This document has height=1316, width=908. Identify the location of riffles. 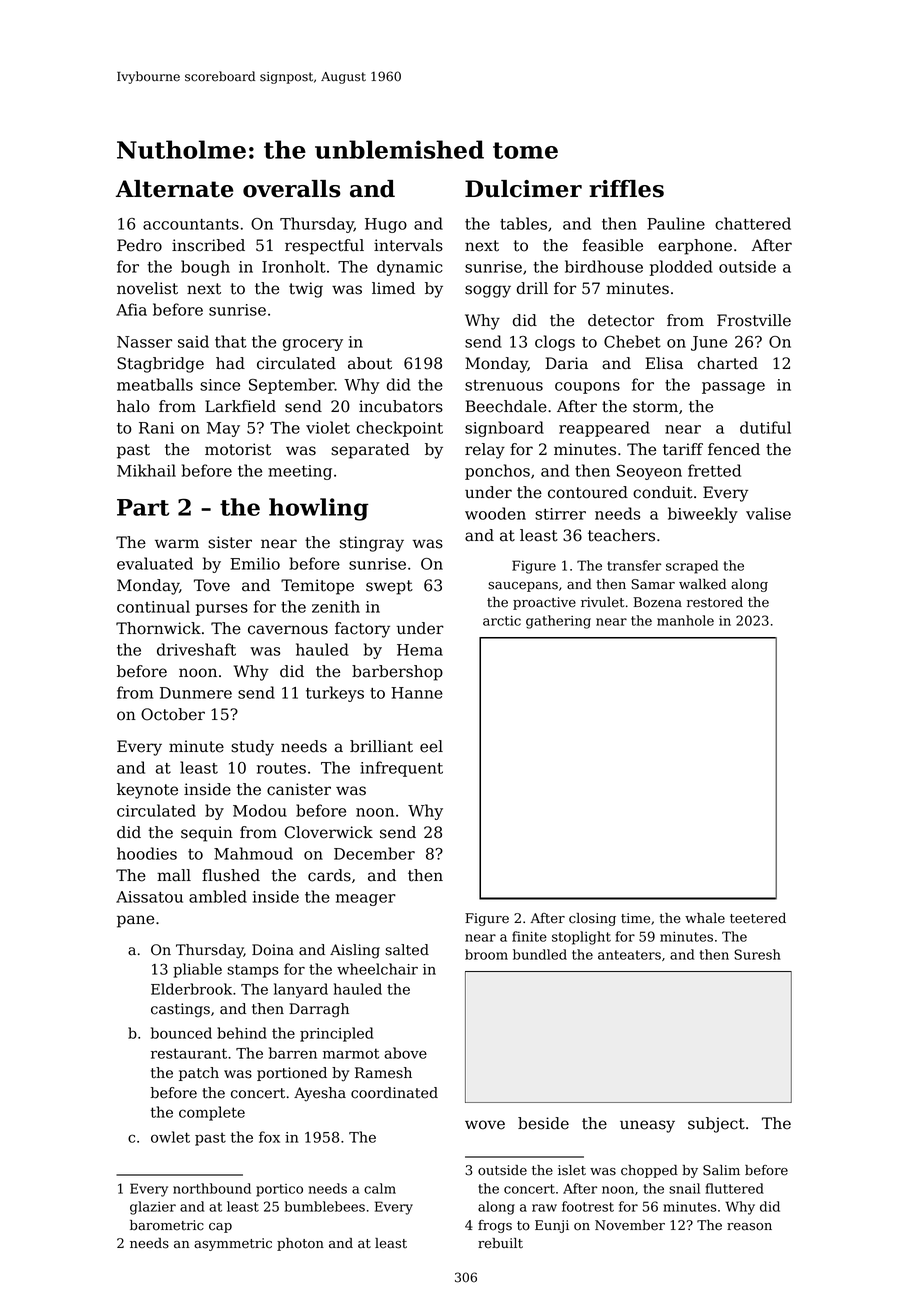
(626, 189).
